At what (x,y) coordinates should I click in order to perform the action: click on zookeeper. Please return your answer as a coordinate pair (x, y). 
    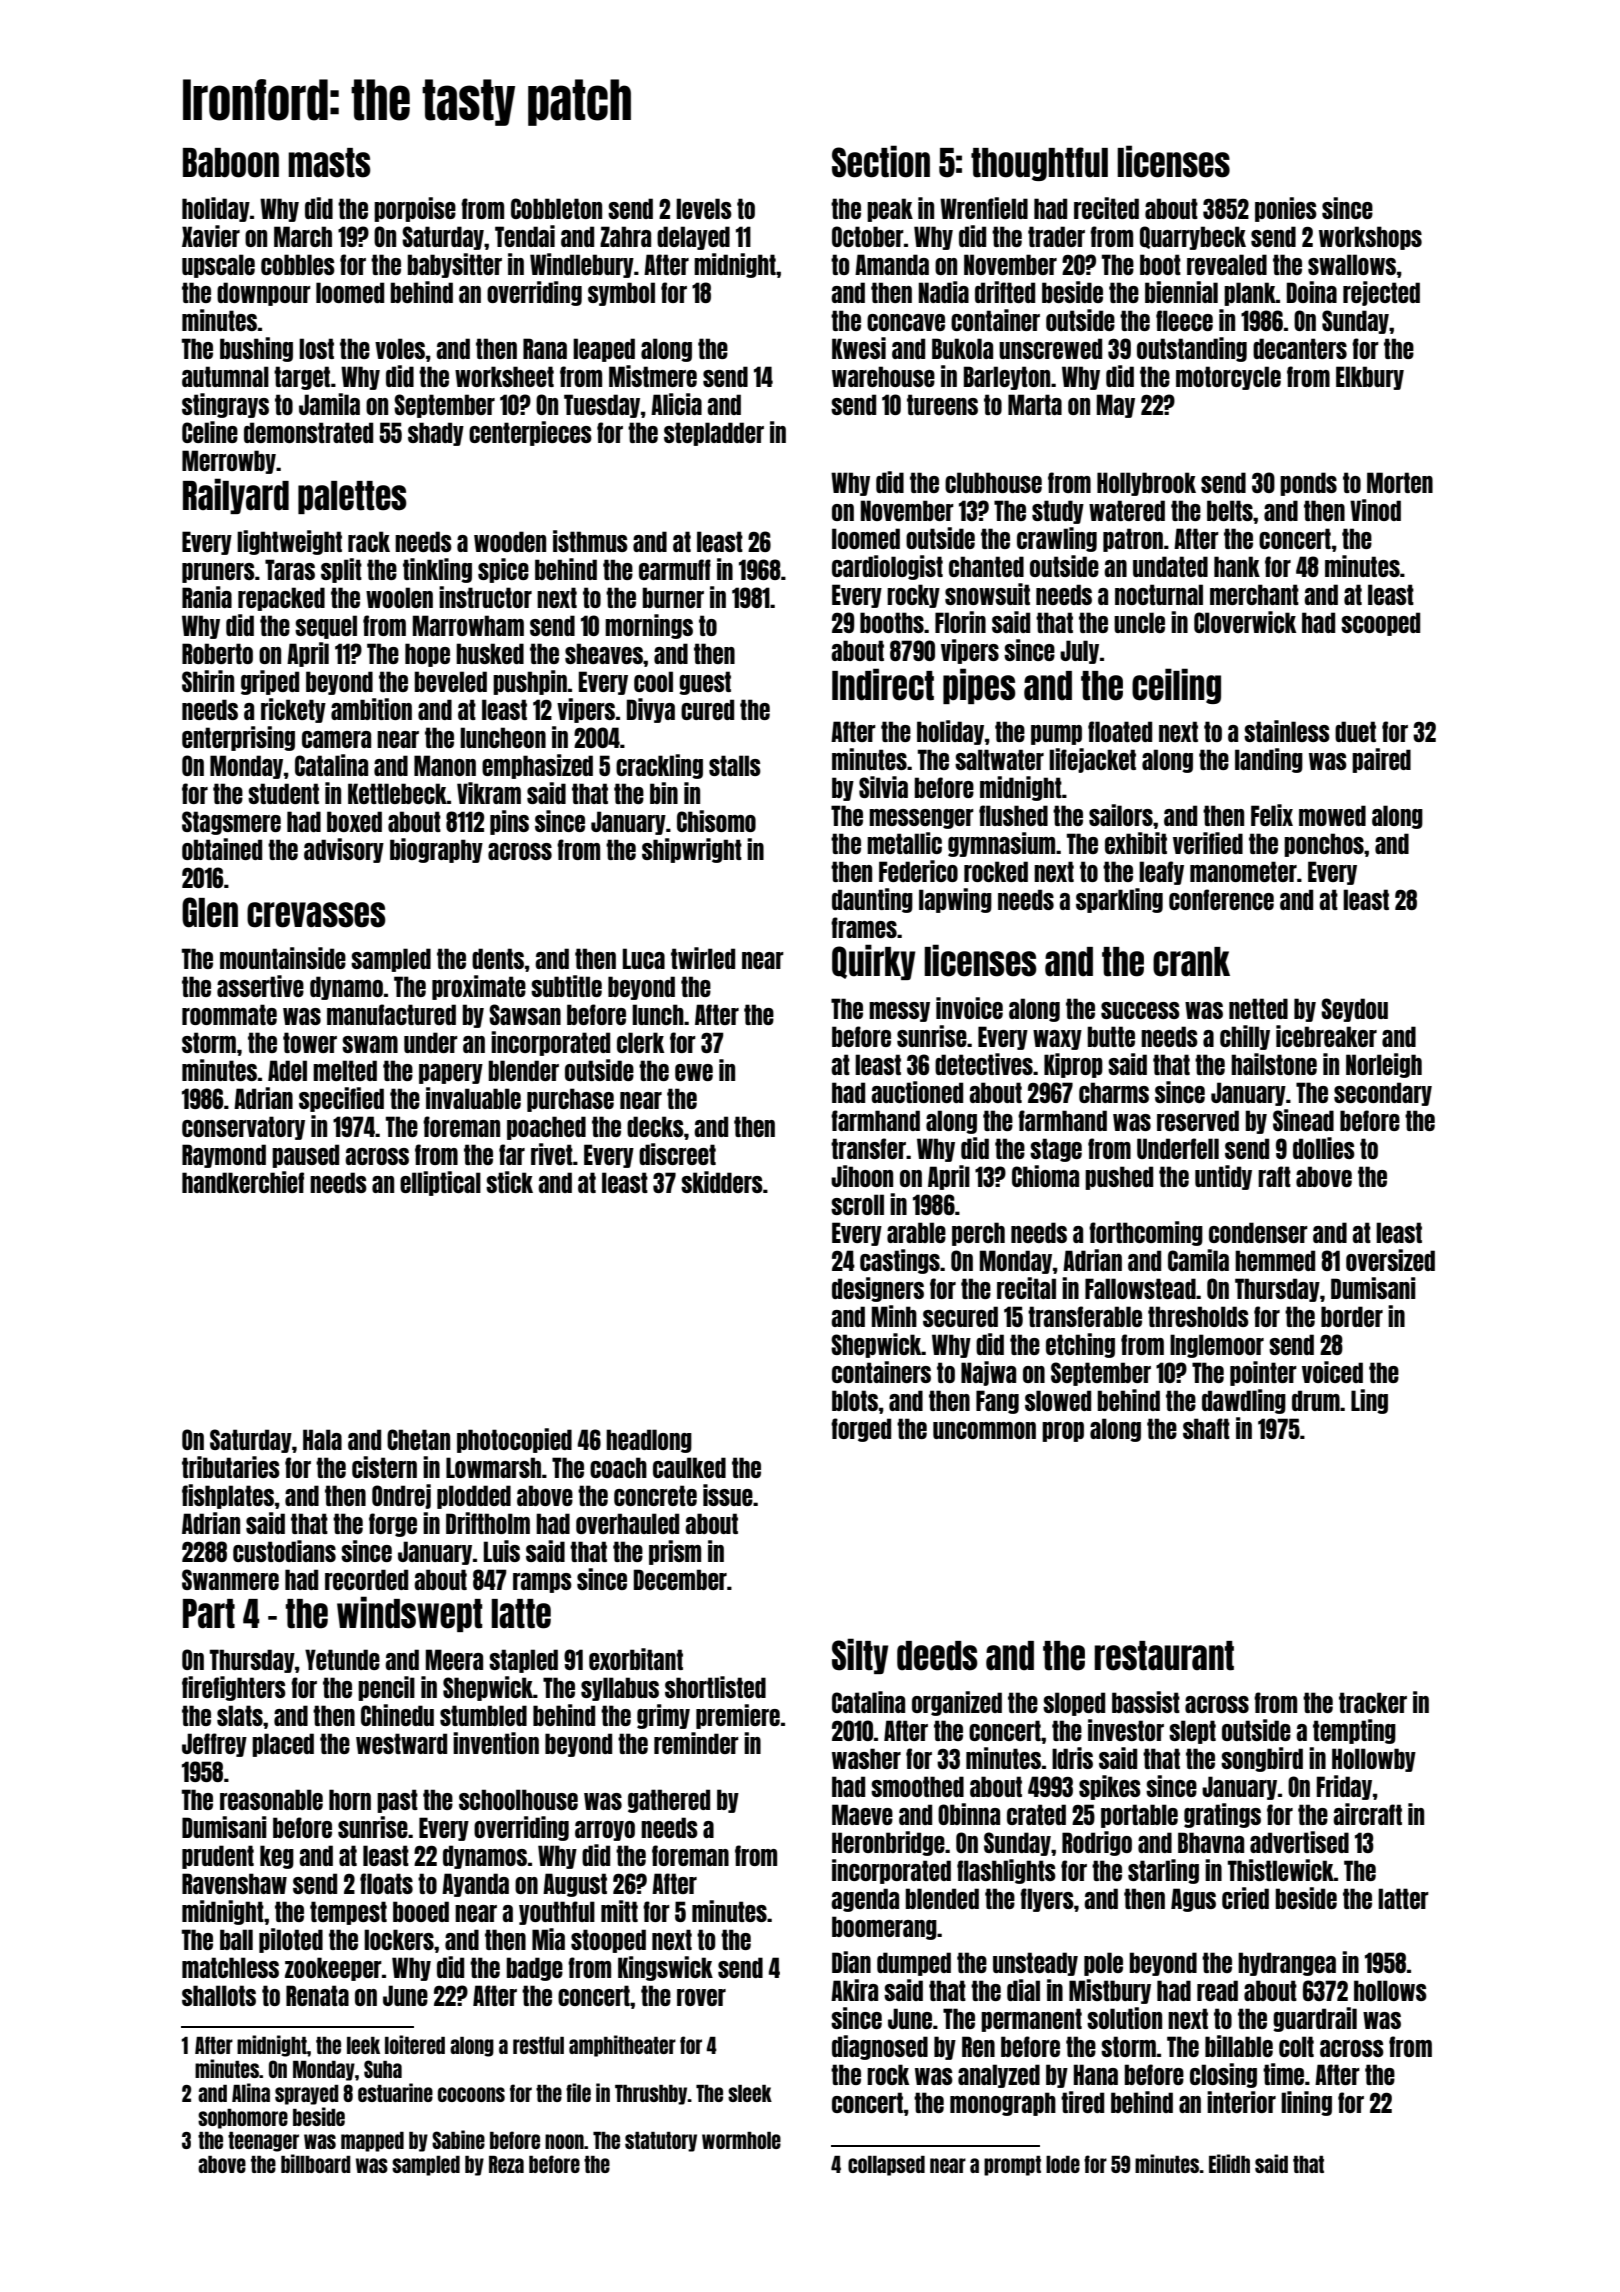
    Looking at the image, I should click on (333, 1969).
